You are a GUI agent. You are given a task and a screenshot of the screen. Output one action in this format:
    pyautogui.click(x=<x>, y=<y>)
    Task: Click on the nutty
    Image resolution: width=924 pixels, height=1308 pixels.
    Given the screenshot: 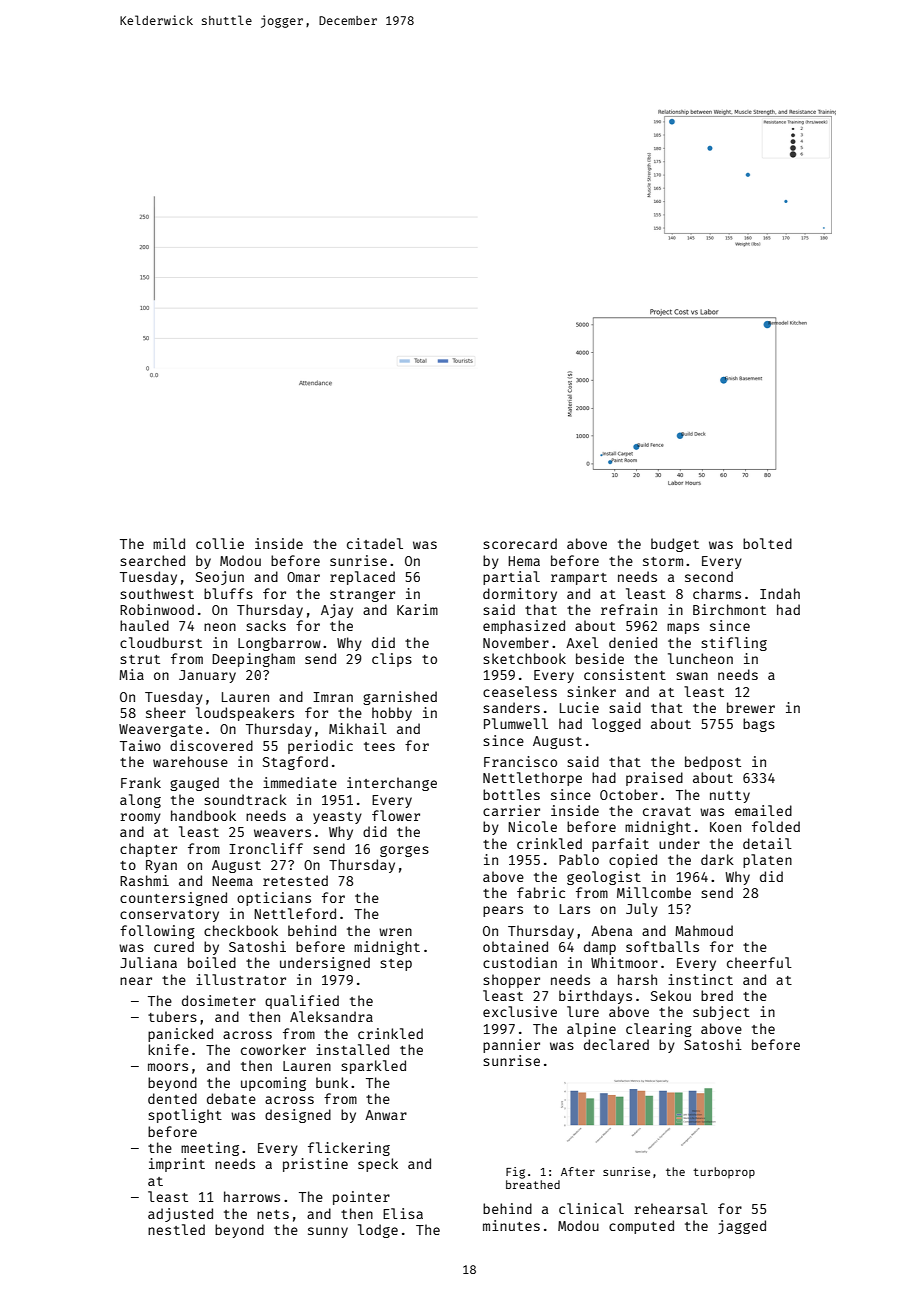 What is the action you would take?
    pyautogui.click(x=730, y=797)
